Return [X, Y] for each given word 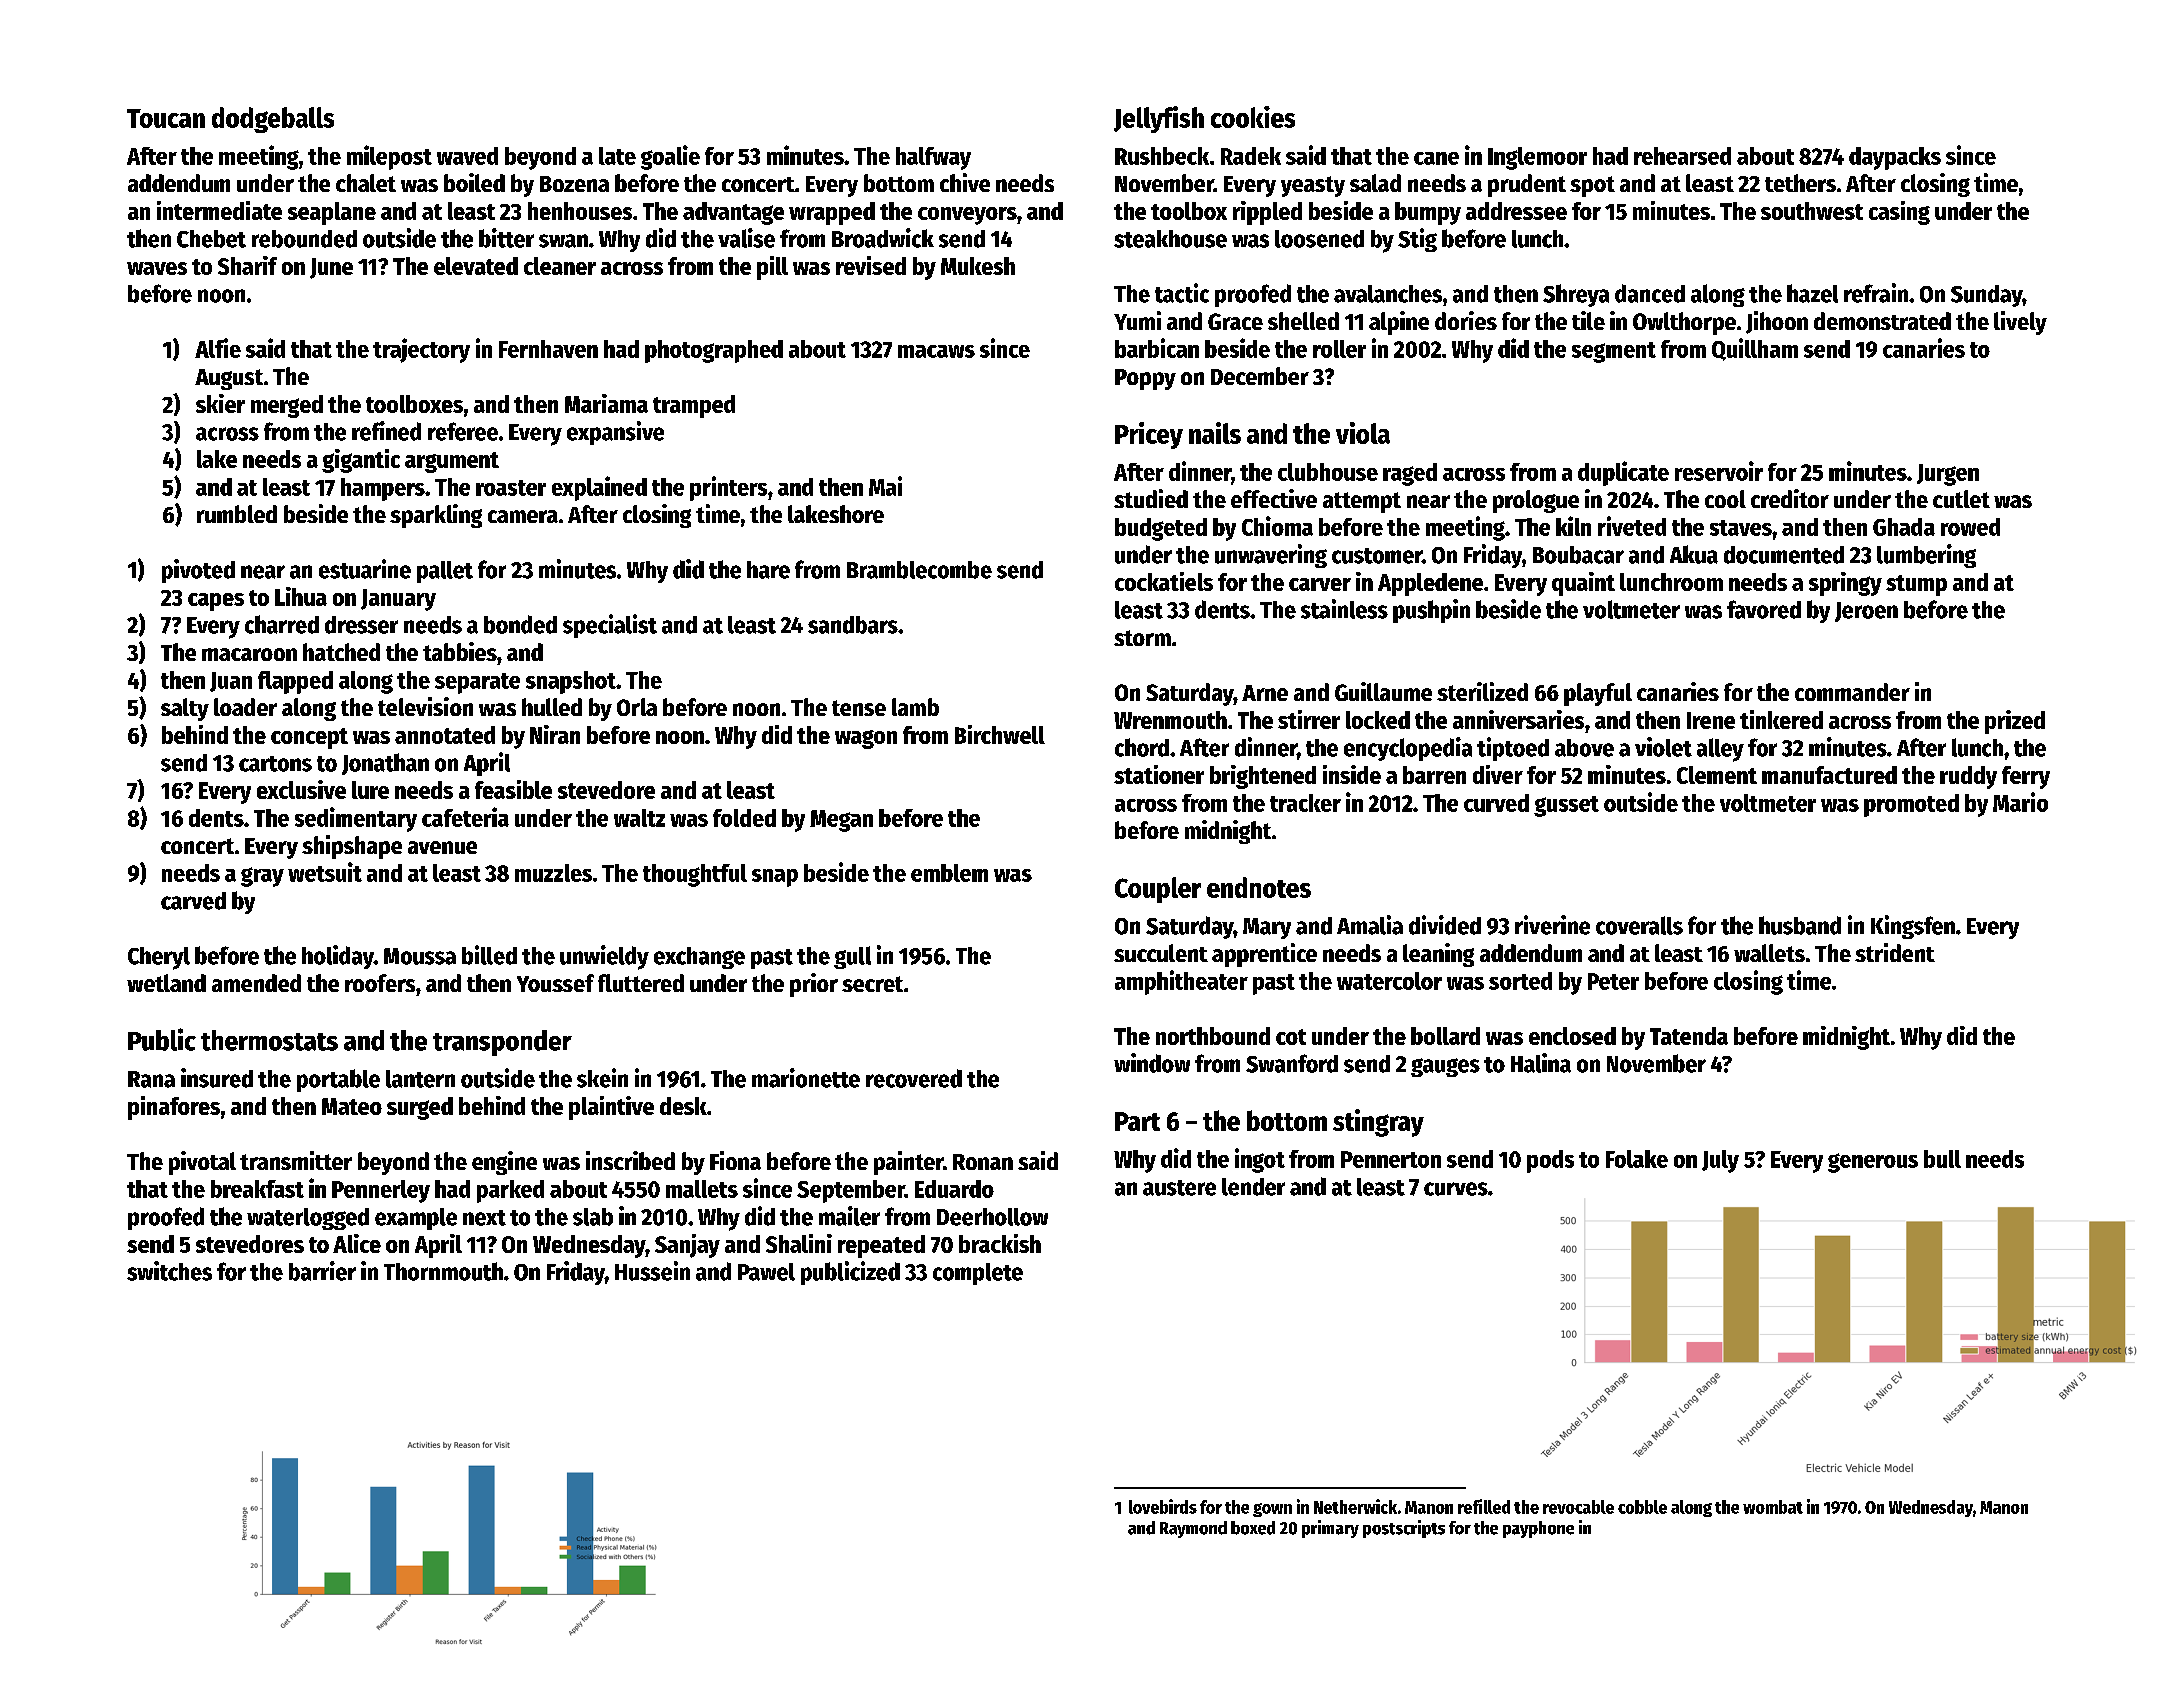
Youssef [555, 983]
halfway [933, 158]
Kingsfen [1913, 927]
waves [157, 268]
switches [169, 1271]
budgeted [1161, 529]
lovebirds [1163, 1506]
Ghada [1904, 527]
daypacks [1895, 158]
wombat [1773, 1507]
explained [599, 488]
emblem [949, 873]
